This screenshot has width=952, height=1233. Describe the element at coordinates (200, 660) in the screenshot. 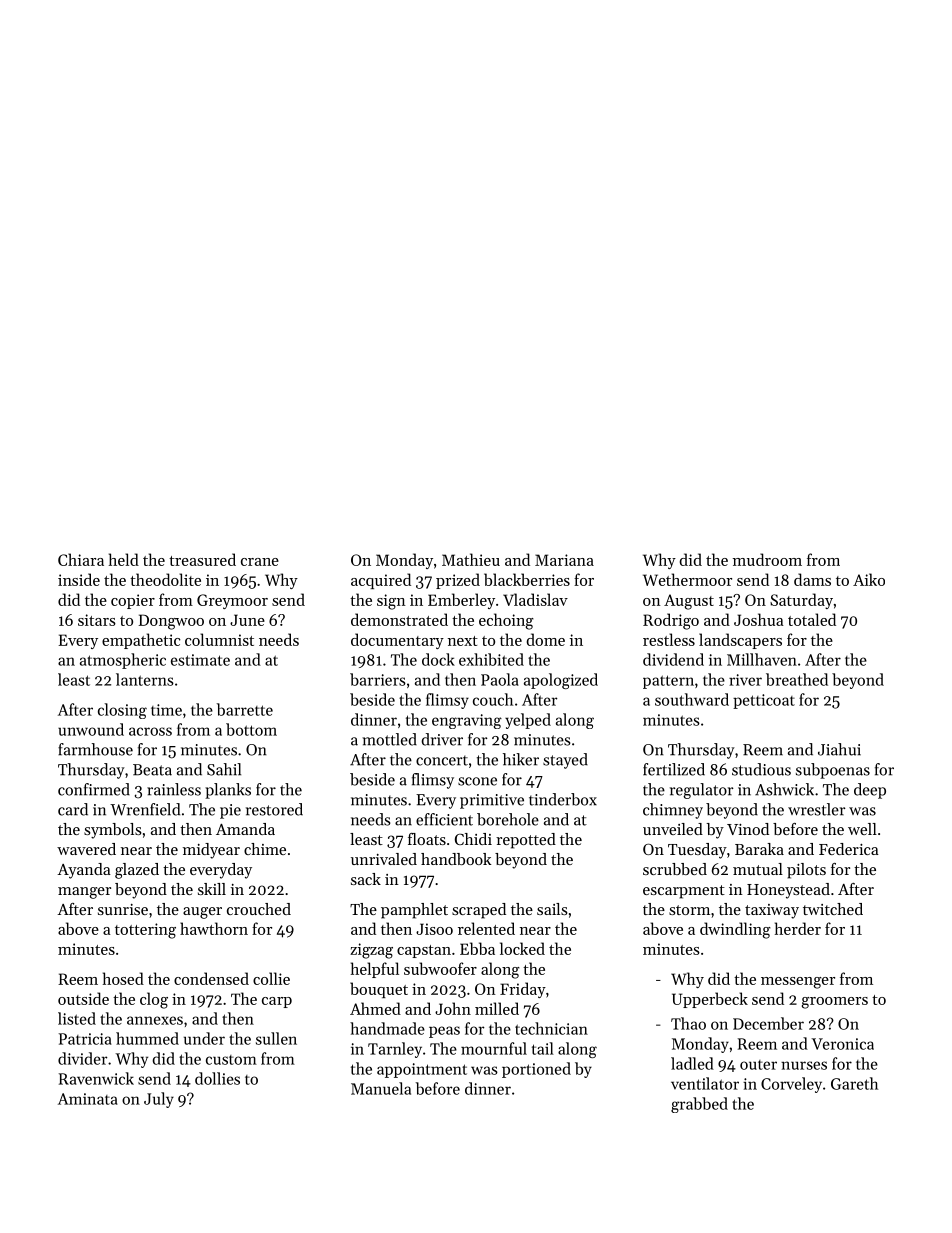

I see `estimate` at that location.
